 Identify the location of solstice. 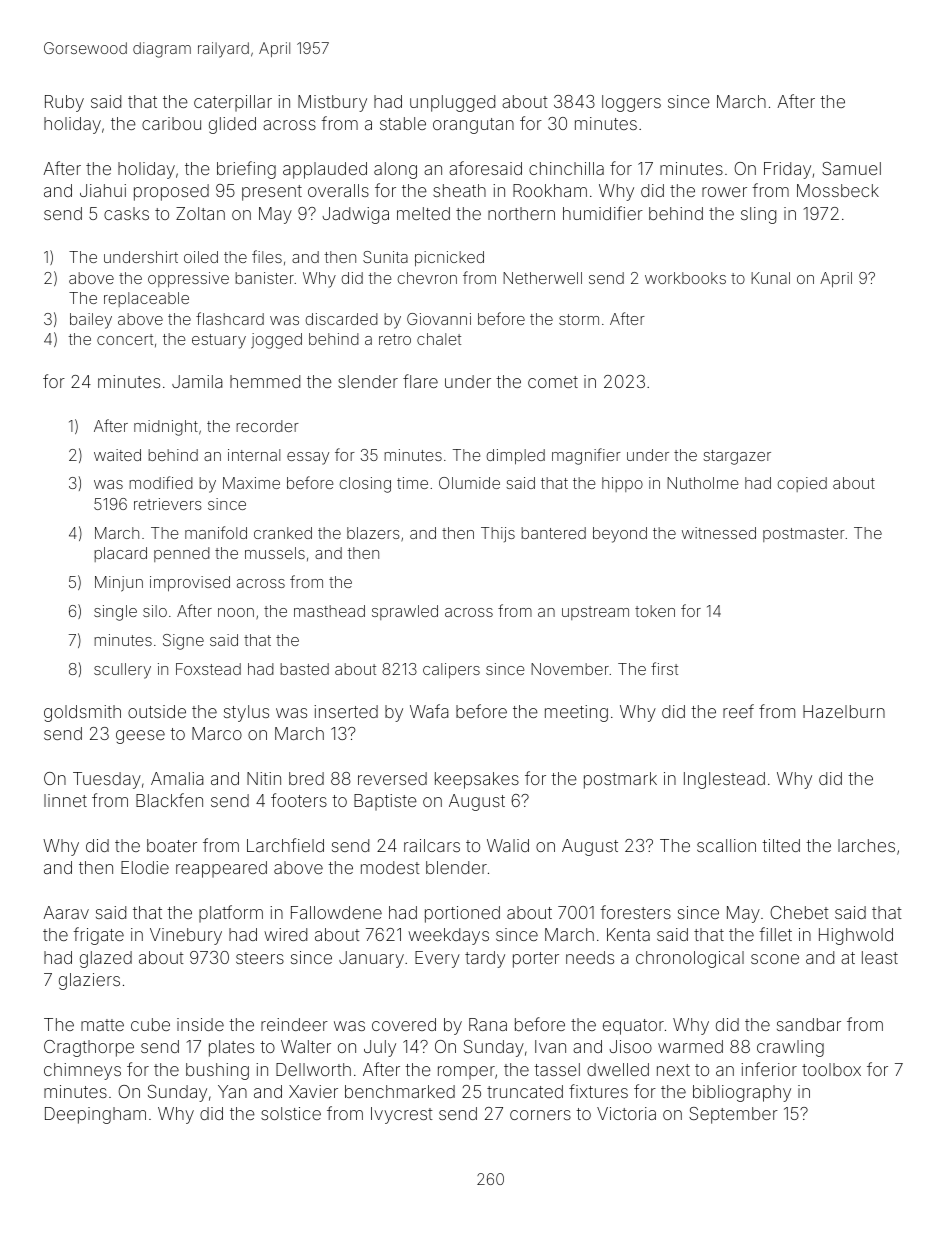
(291, 1113).
